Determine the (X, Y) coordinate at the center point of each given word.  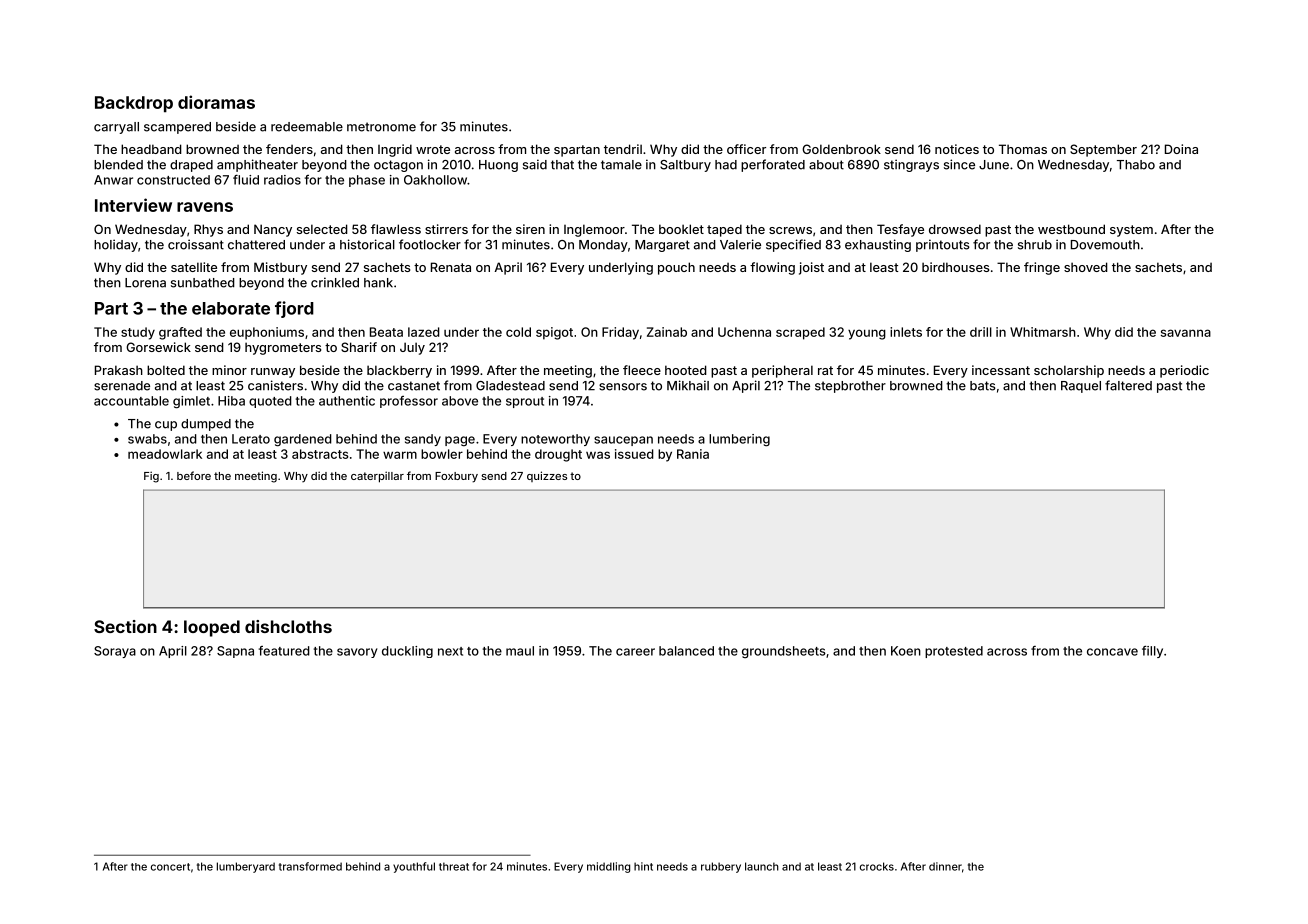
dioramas (216, 102)
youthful (414, 867)
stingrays (911, 165)
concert (170, 867)
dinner (945, 866)
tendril (623, 149)
